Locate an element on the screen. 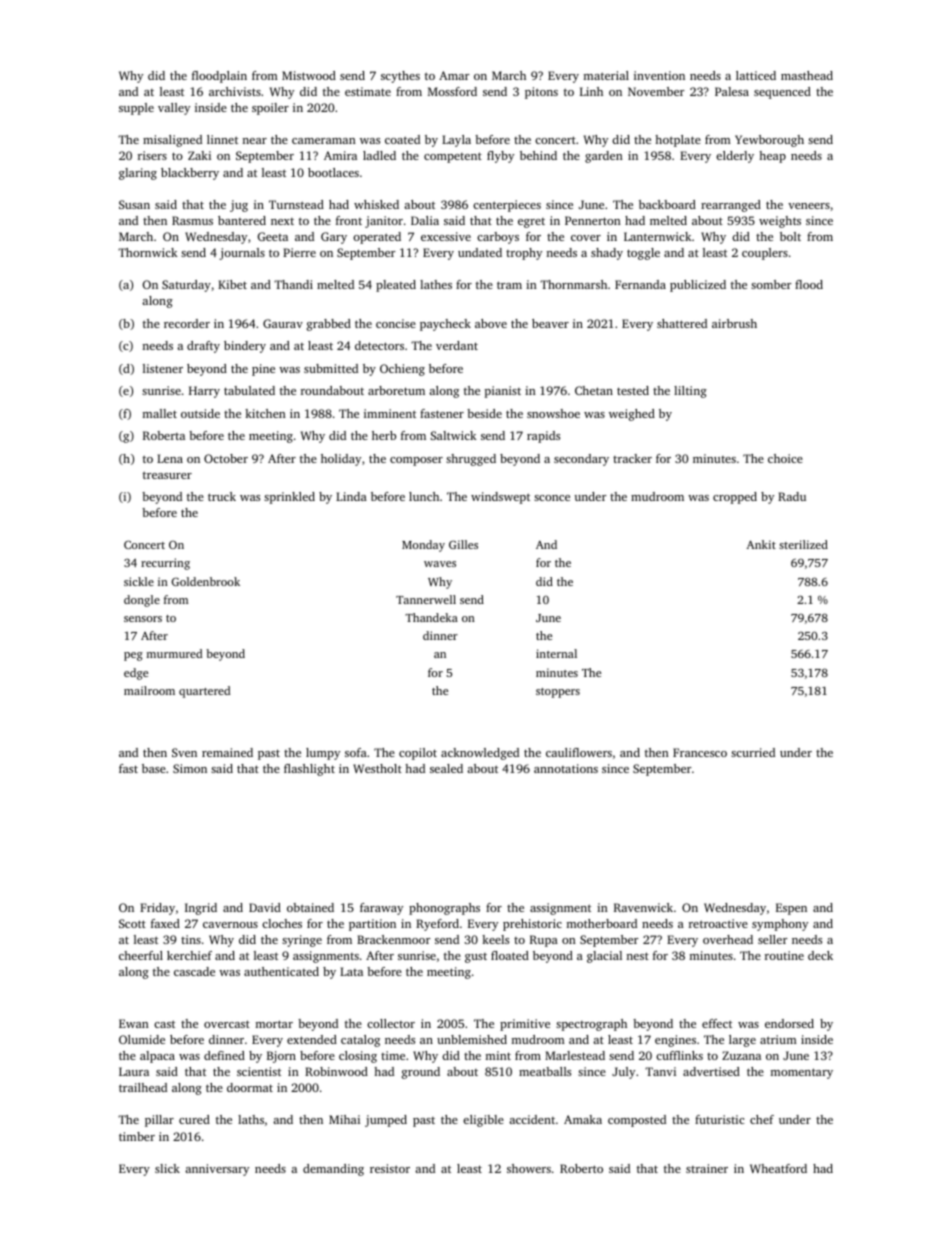  defined is located at coordinates (224, 1055).
